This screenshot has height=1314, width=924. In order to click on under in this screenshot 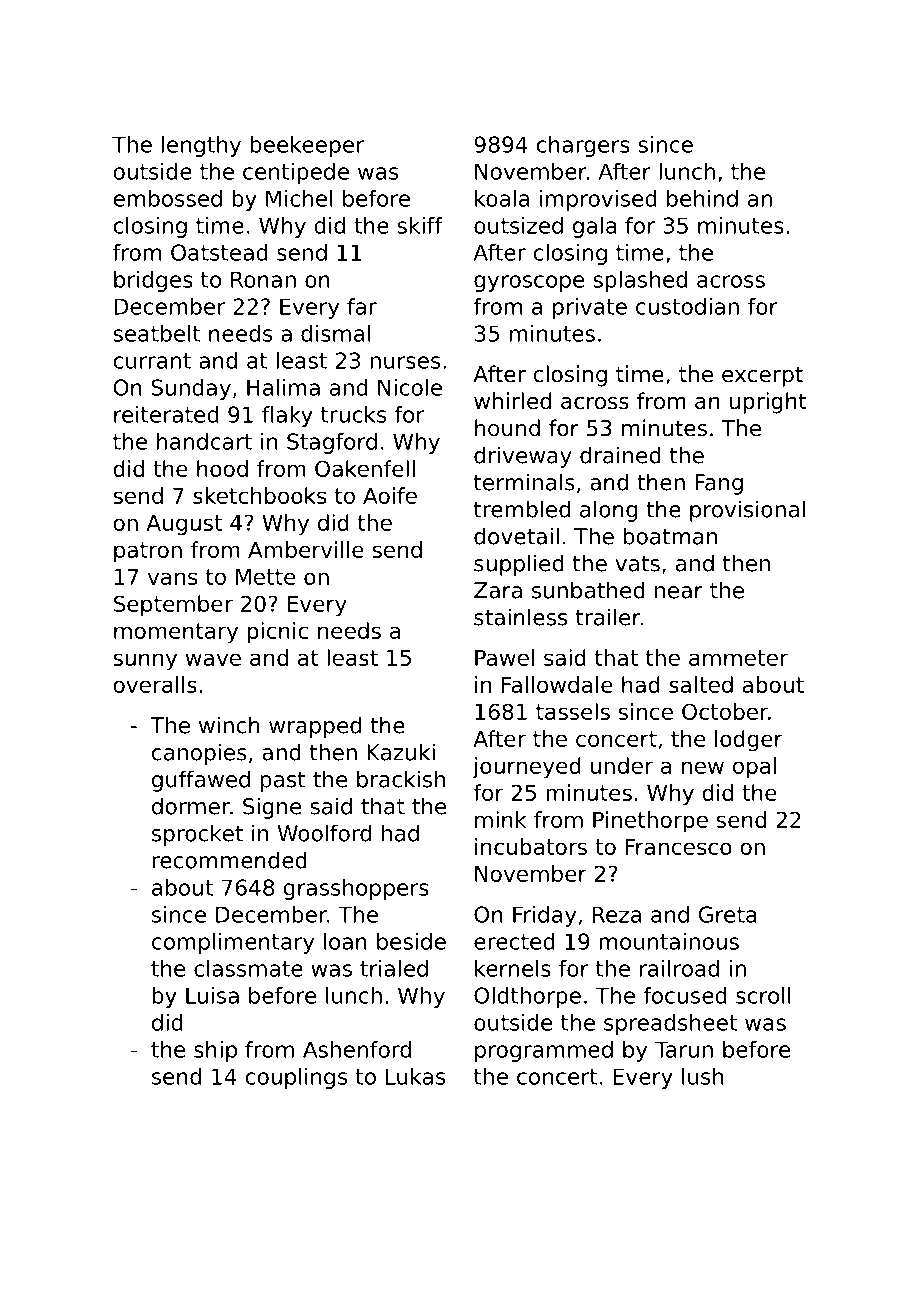, I will do `click(622, 765)`.
